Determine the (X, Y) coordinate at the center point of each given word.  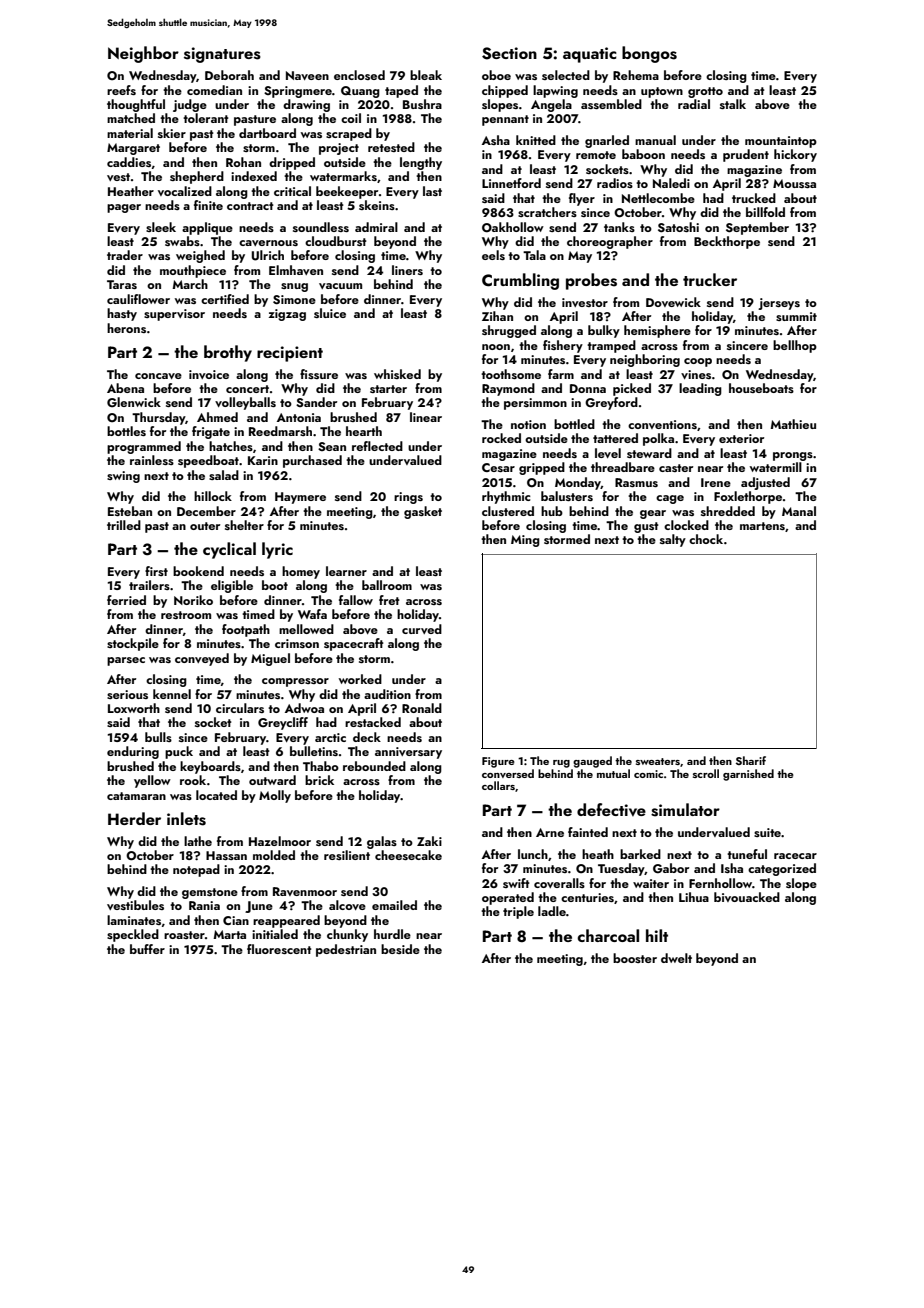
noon (496, 347)
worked (360, 679)
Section (509, 53)
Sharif (751, 760)
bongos (649, 54)
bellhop (795, 346)
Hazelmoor (280, 841)
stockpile (133, 644)
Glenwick (134, 402)
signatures (222, 55)
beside (400, 949)
